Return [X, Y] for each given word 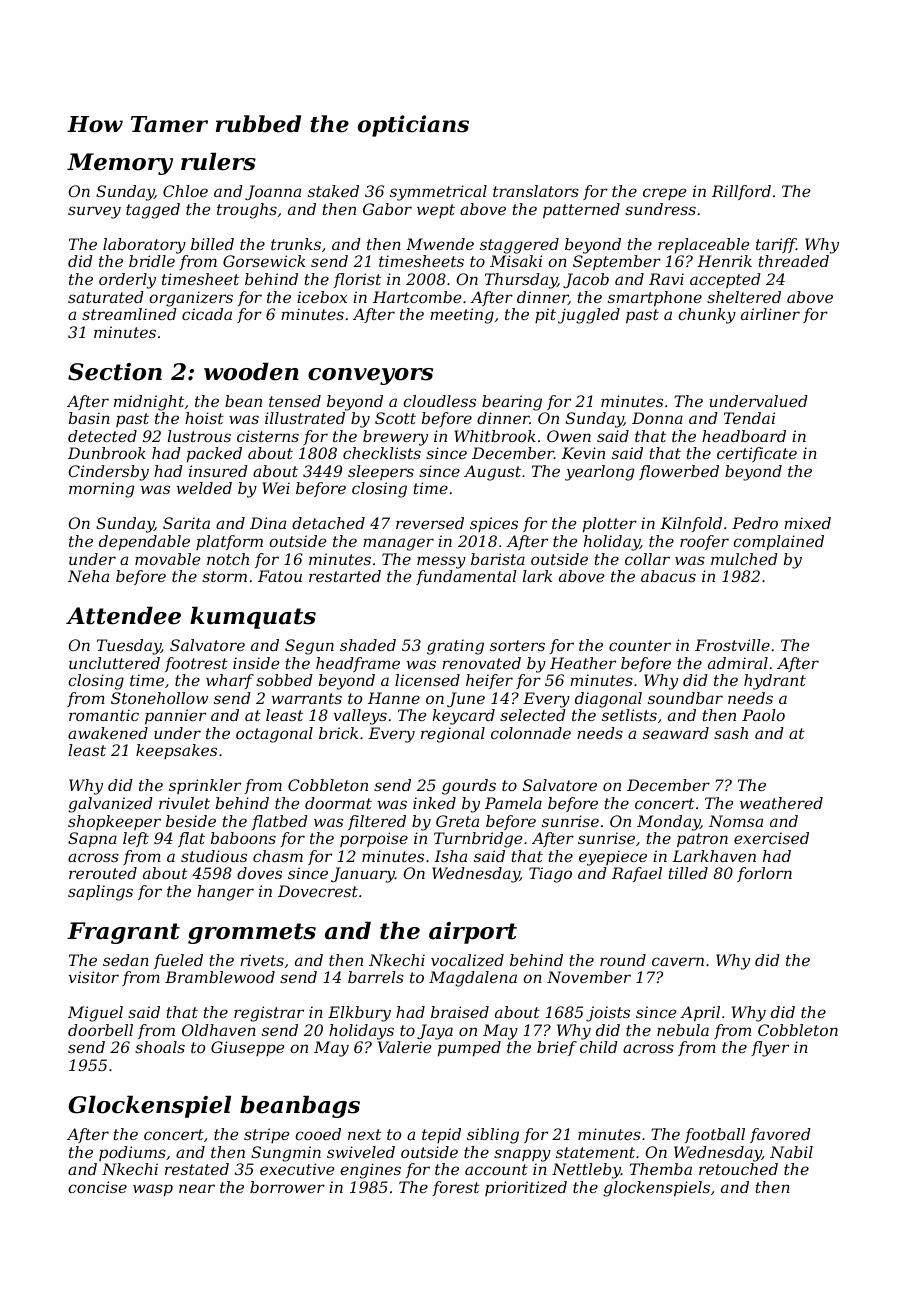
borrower [287, 1187]
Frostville [732, 645]
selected [533, 715]
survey [94, 212]
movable [167, 559]
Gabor [387, 209]
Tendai [749, 418]
